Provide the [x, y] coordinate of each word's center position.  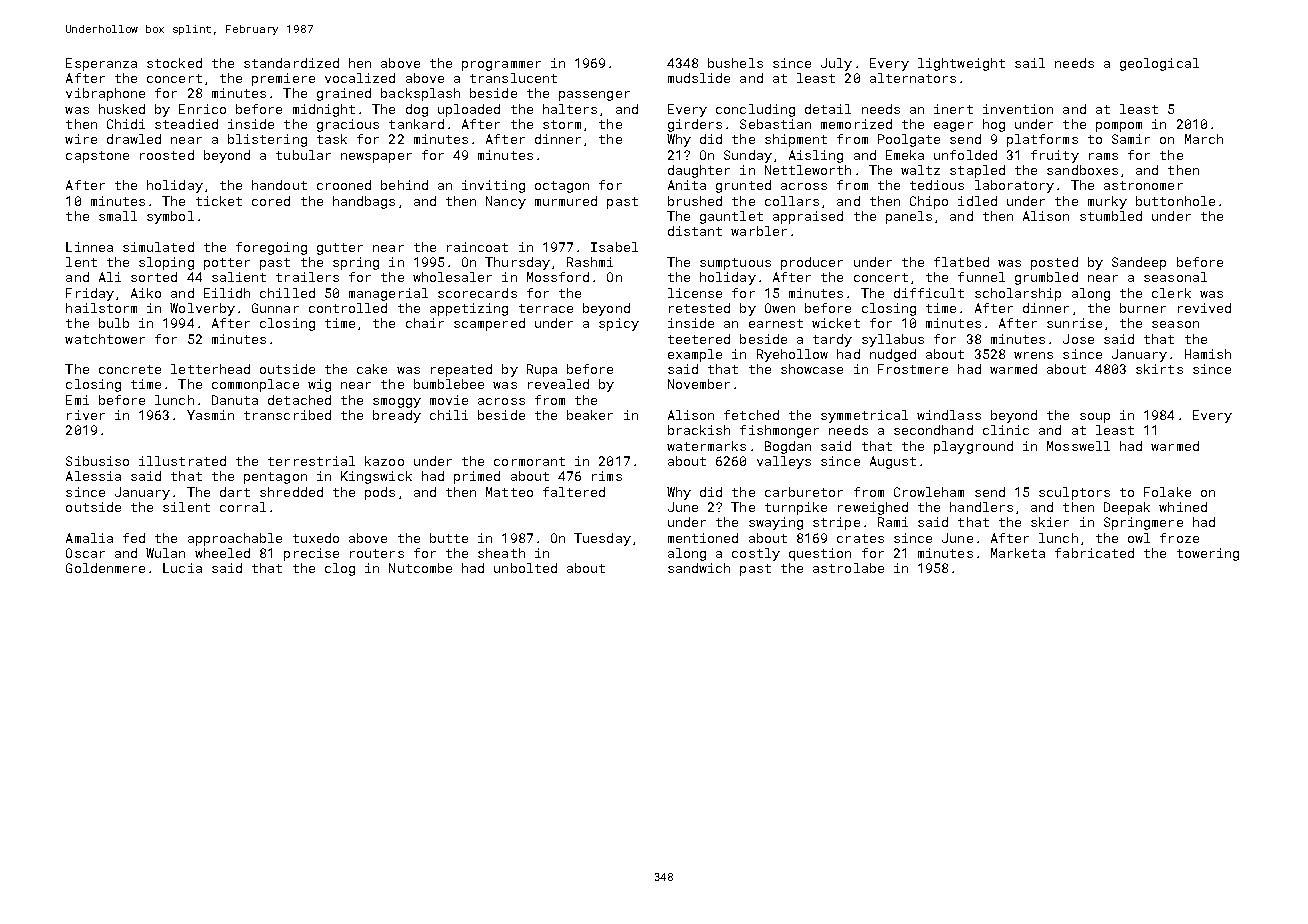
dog [417, 110]
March [1204, 139]
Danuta [235, 400]
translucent [513, 78]
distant [695, 231]
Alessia [93, 476]
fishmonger [779, 431]
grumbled [1046, 278]
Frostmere [913, 369]
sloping [166, 263]
